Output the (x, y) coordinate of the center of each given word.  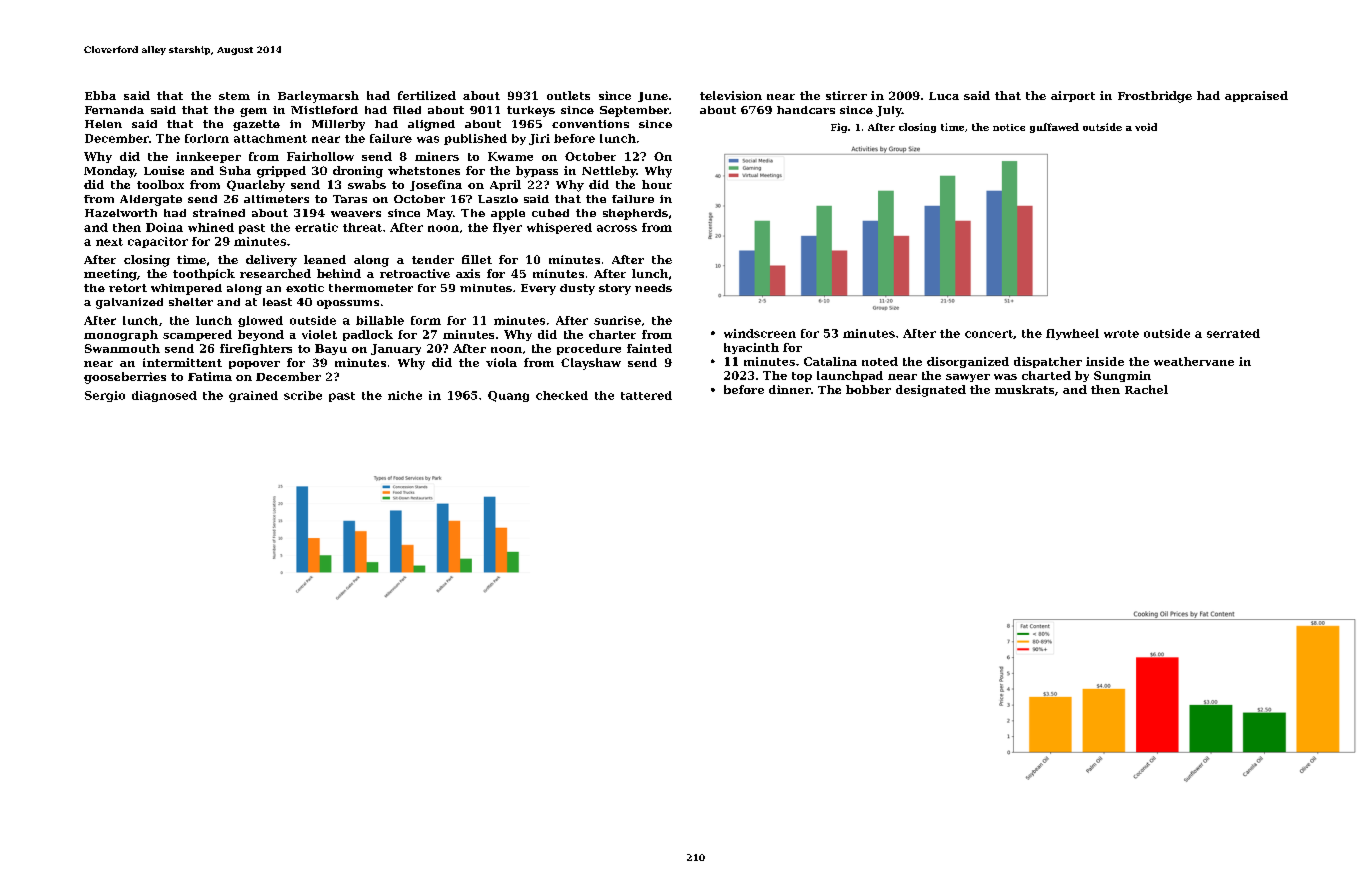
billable (380, 320)
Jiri (539, 139)
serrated (1233, 333)
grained (253, 396)
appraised (1256, 96)
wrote (1121, 334)
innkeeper (208, 157)
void (1146, 127)
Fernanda (114, 110)
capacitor (158, 242)
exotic (305, 288)
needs (653, 288)
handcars (806, 110)
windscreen (760, 333)
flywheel (1072, 334)
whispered (559, 228)
